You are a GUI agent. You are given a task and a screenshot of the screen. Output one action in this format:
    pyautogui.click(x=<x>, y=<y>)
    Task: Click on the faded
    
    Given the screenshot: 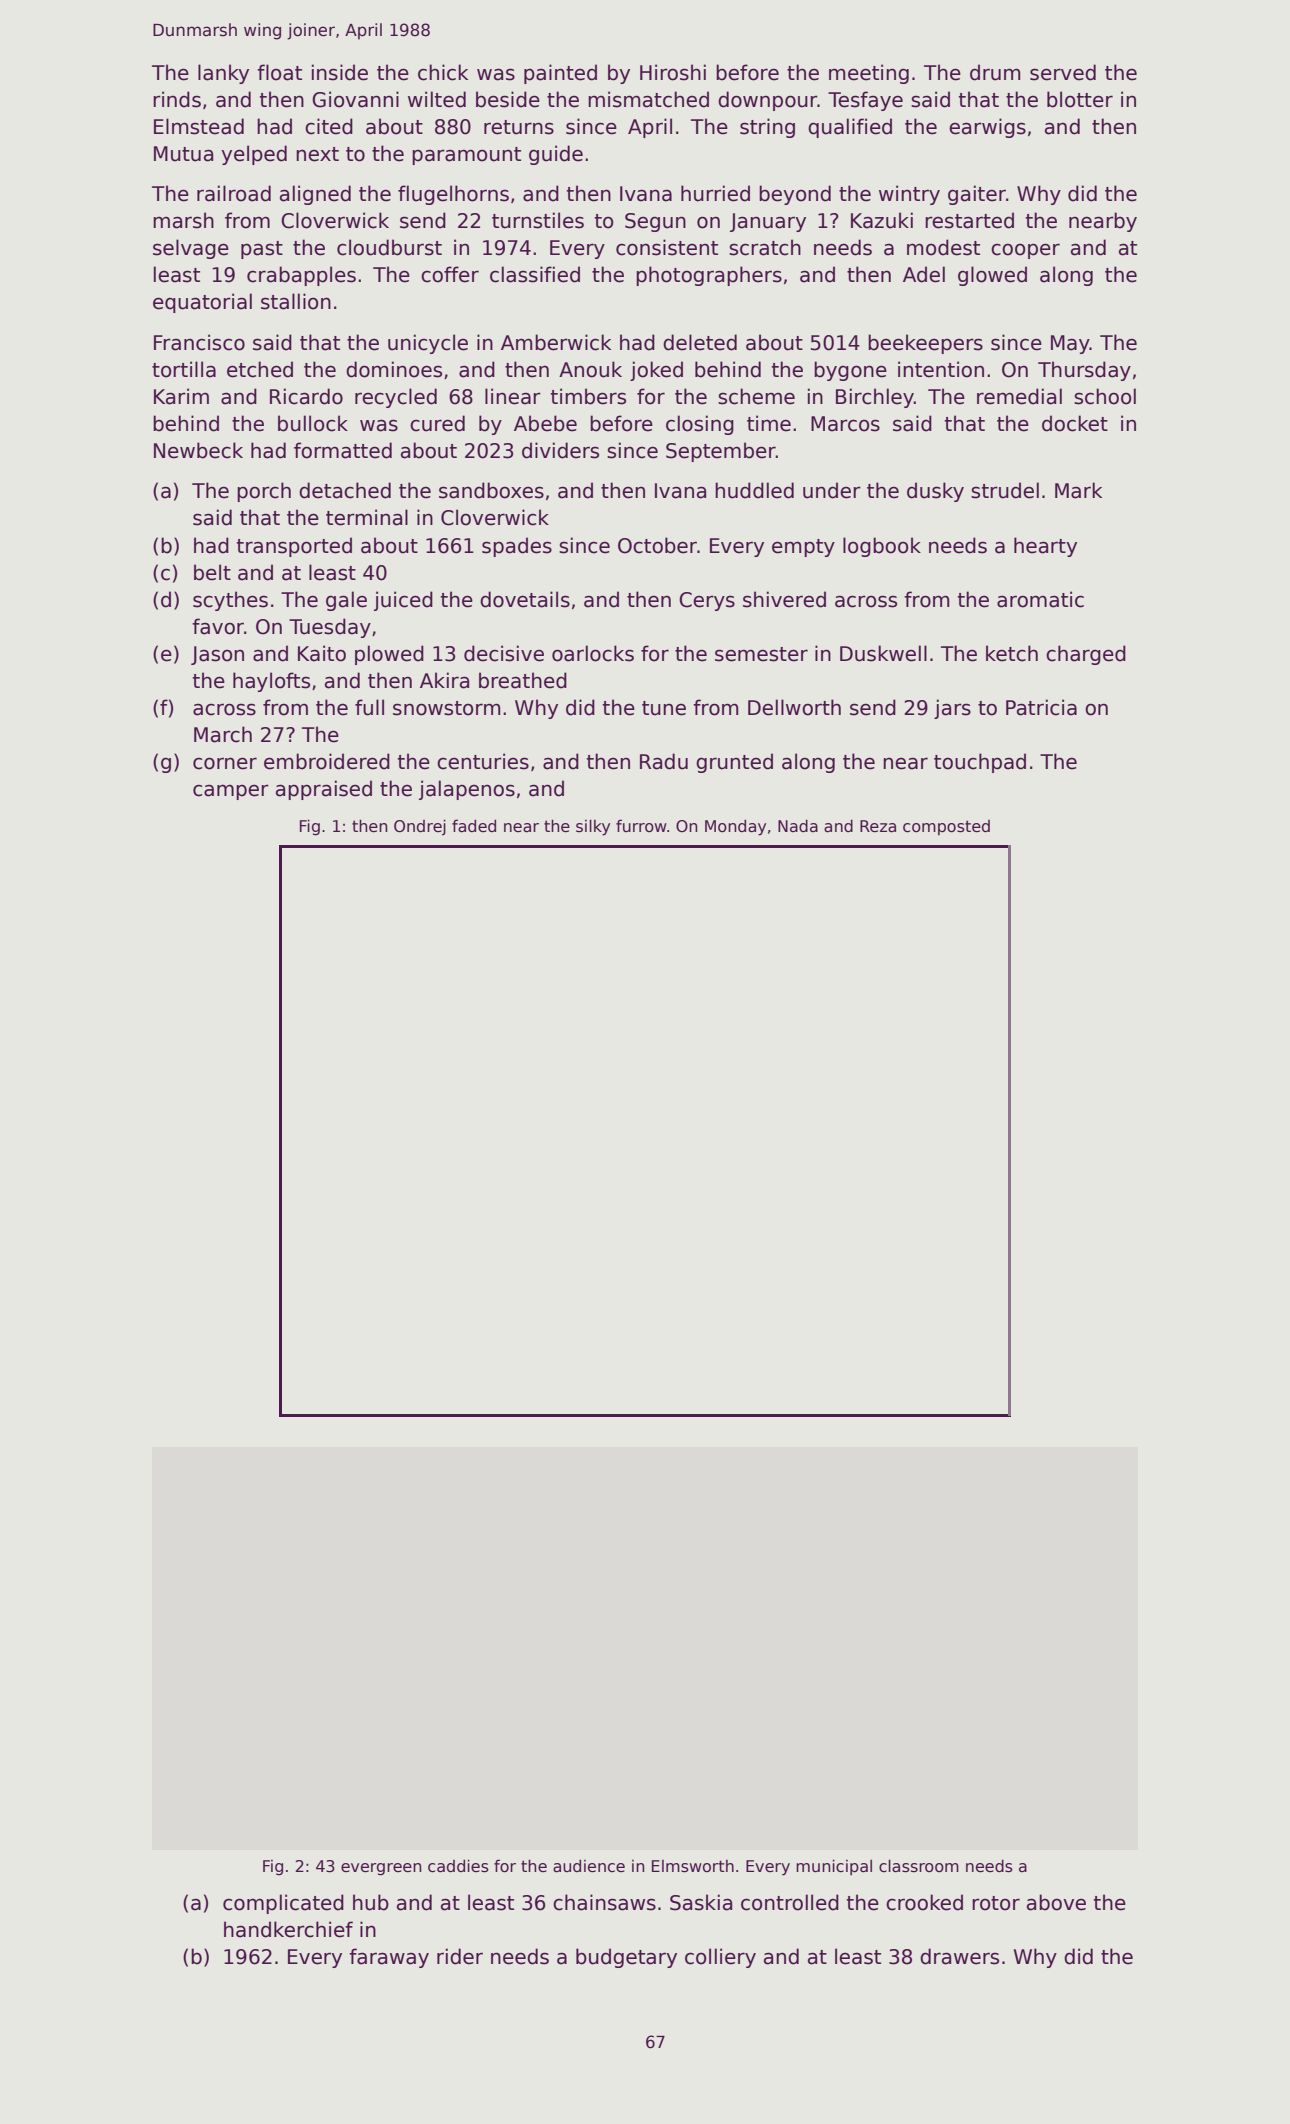 What is the action you would take?
    pyautogui.click(x=474, y=826)
